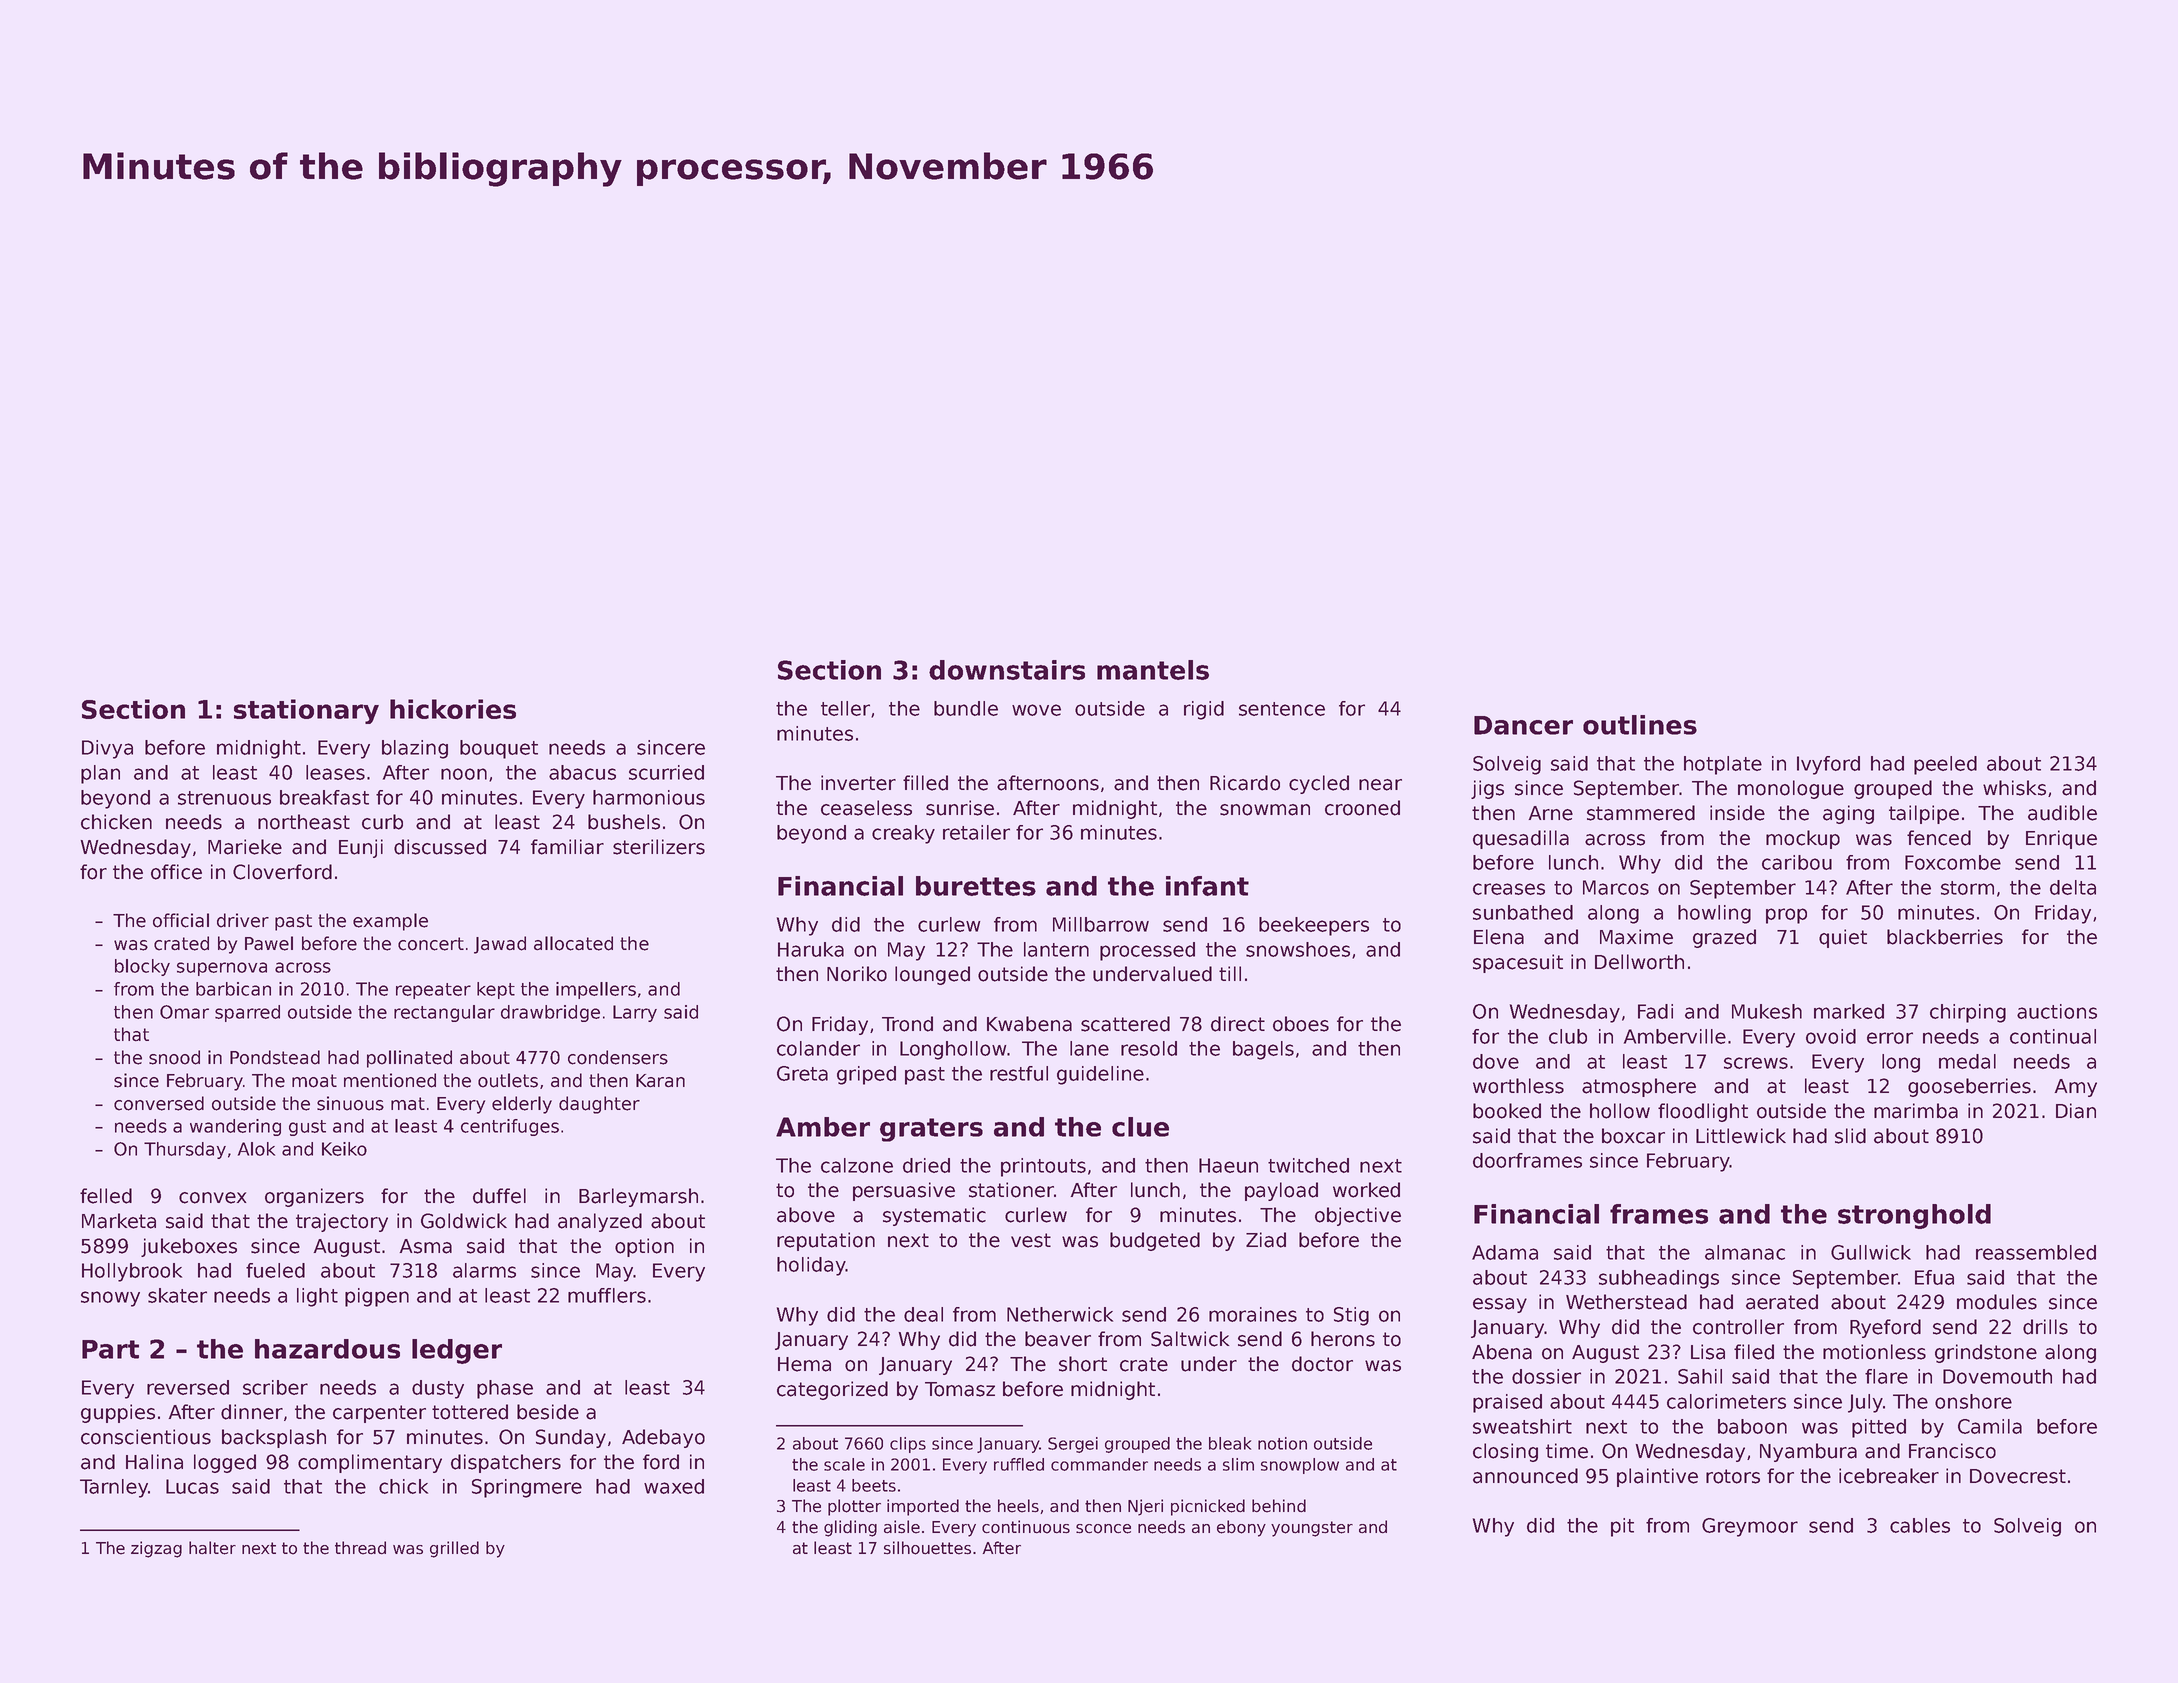  What do you see at coordinates (1089, 1048) in the screenshot?
I see `lane` at bounding box center [1089, 1048].
